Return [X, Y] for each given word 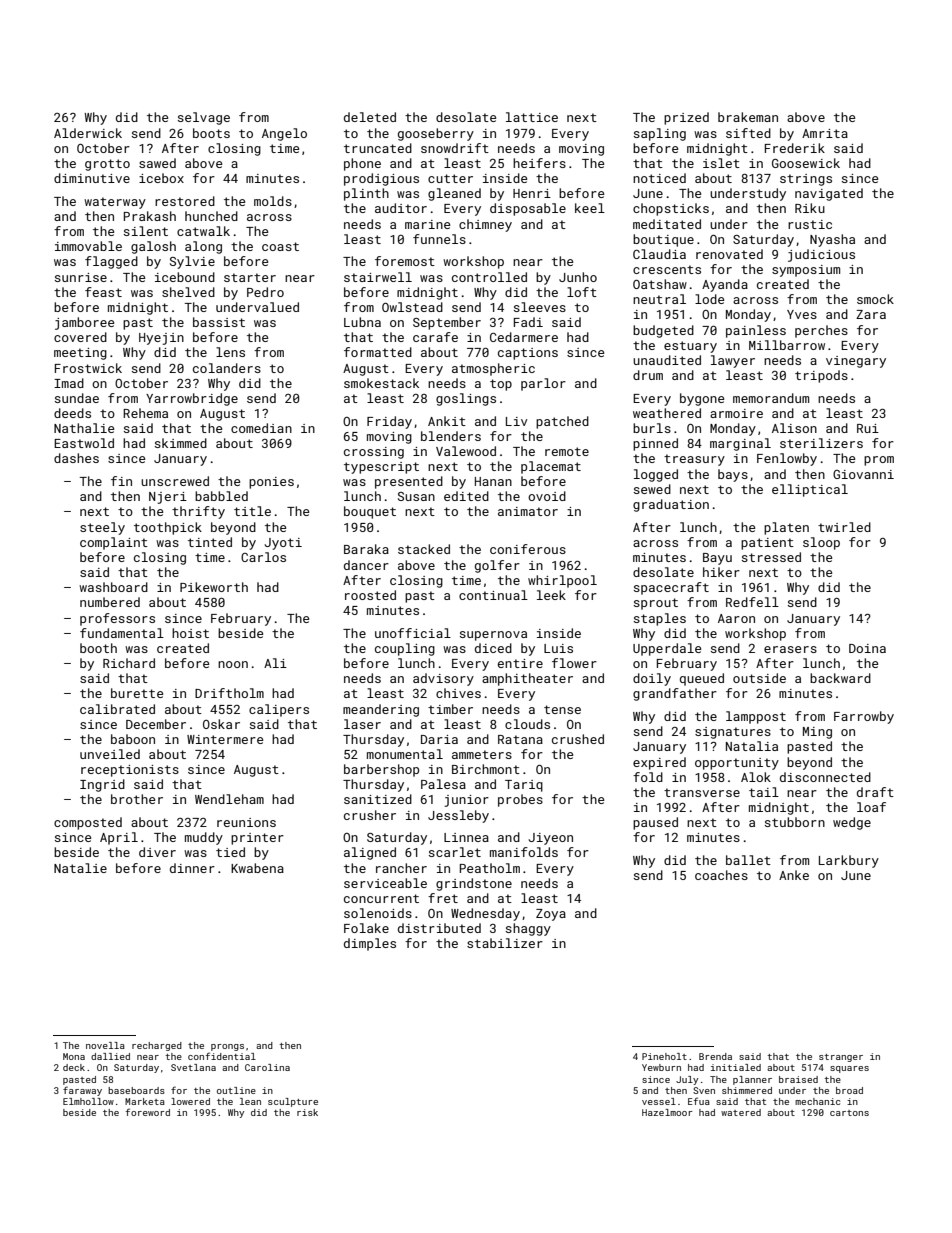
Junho [578, 277]
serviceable [385, 883]
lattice [532, 117]
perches [821, 331]
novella [105, 1045]
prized [686, 118]
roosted [370, 595]
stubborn [795, 822]
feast [103, 292]
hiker [721, 572]
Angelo [284, 134]
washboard [113, 587]
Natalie [80, 868]
